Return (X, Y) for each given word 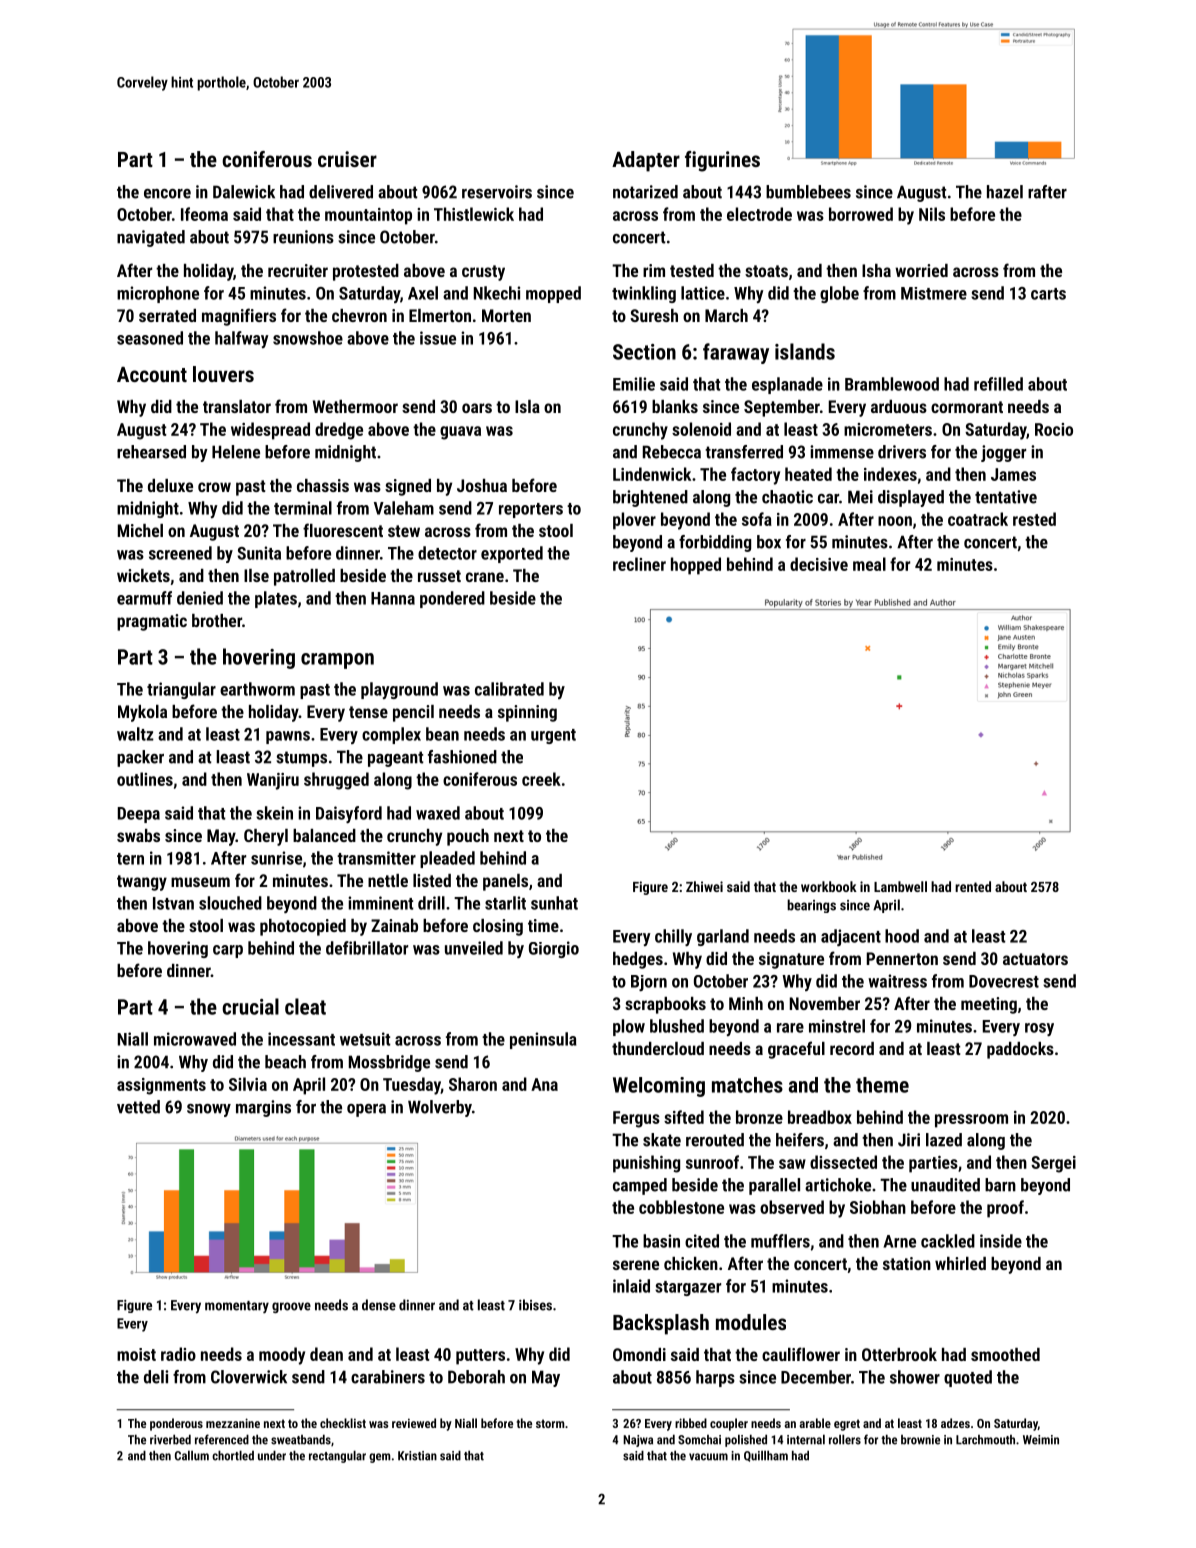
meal (869, 564)
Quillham (766, 1456)
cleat (305, 1006)
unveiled (474, 948)
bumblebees (808, 192)
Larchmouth (985, 1440)
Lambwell (900, 886)
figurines (722, 161)
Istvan (173, 903)
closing (498, 927)
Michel (140, 530)
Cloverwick (249, 1377)
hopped (696, 566)
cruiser (347, 159)
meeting (989, 1005)
